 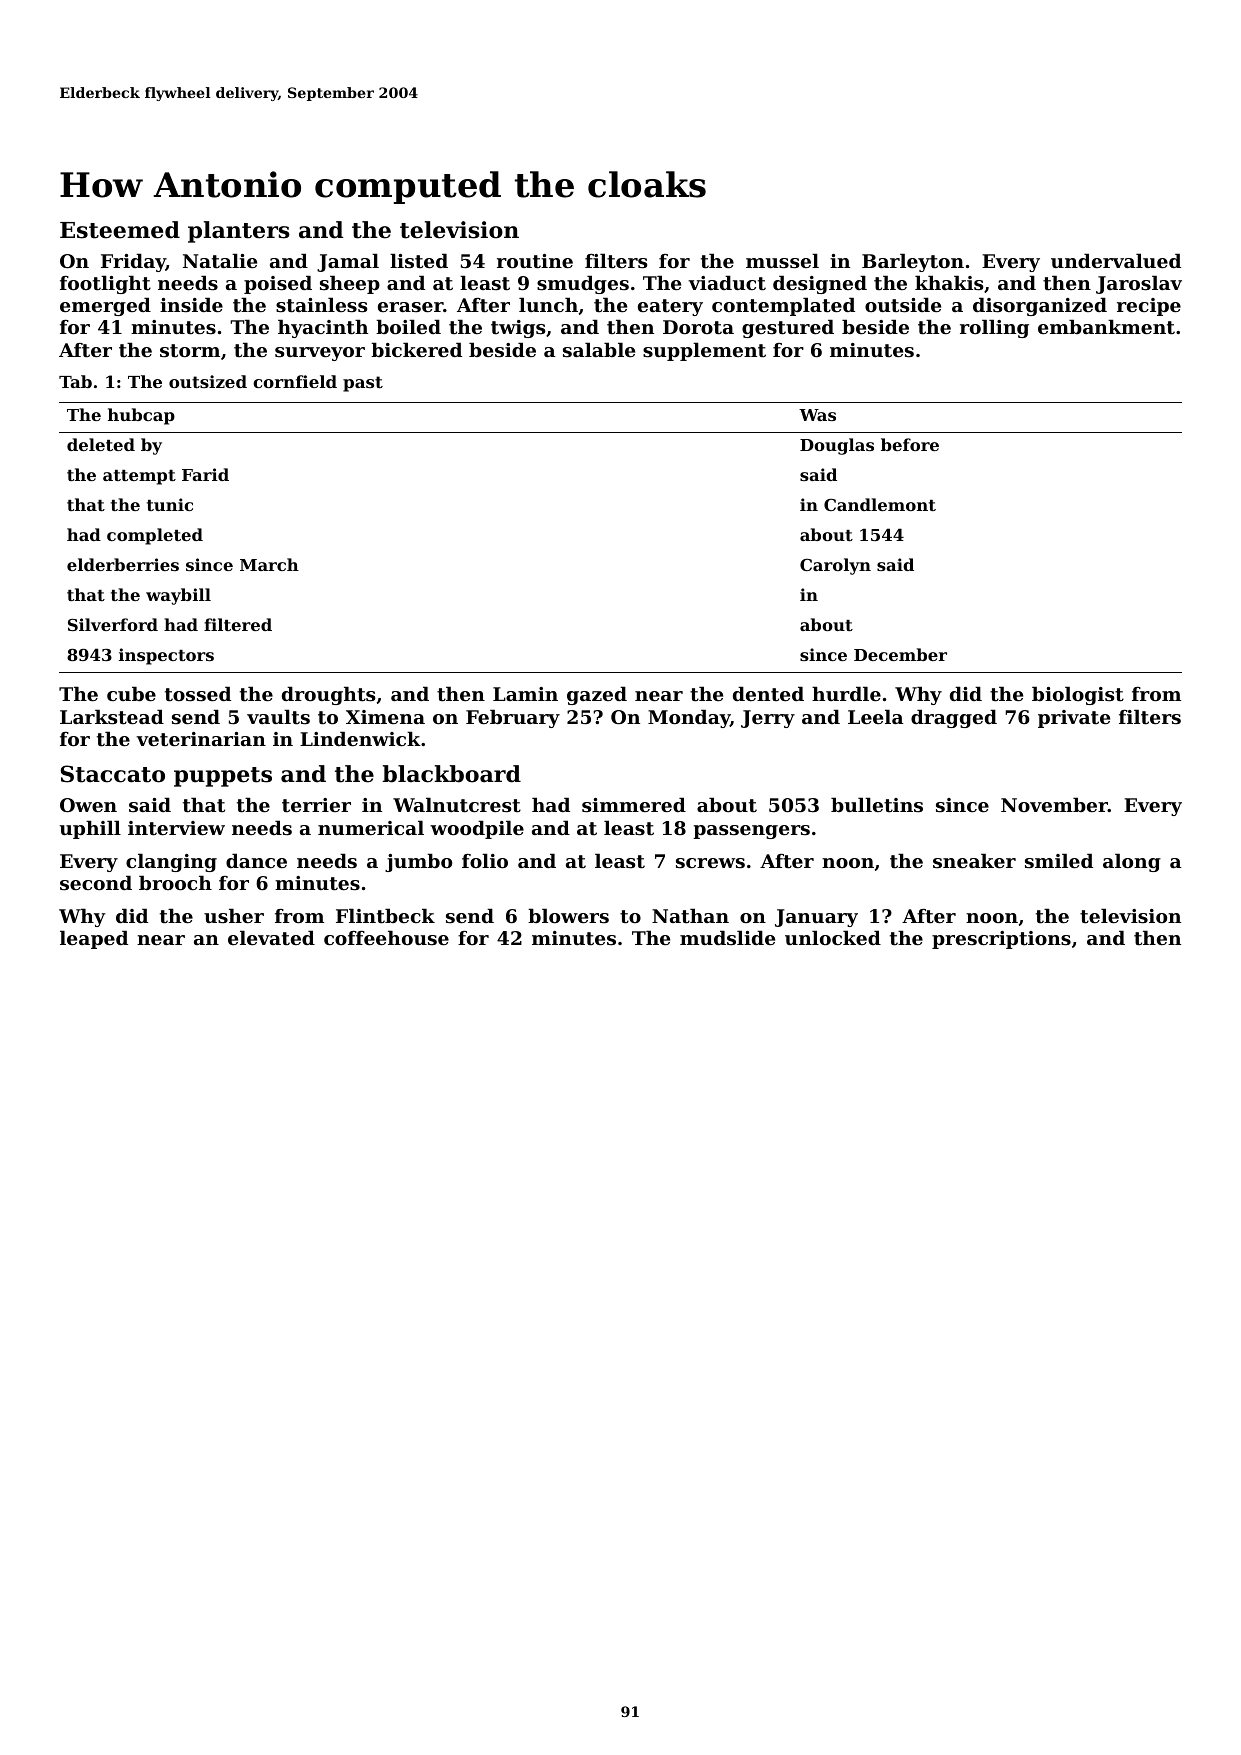 What do you see at coordinates (113, 624) in the screenshot?
I see `Silverford` at bounding box center [113, 624].
